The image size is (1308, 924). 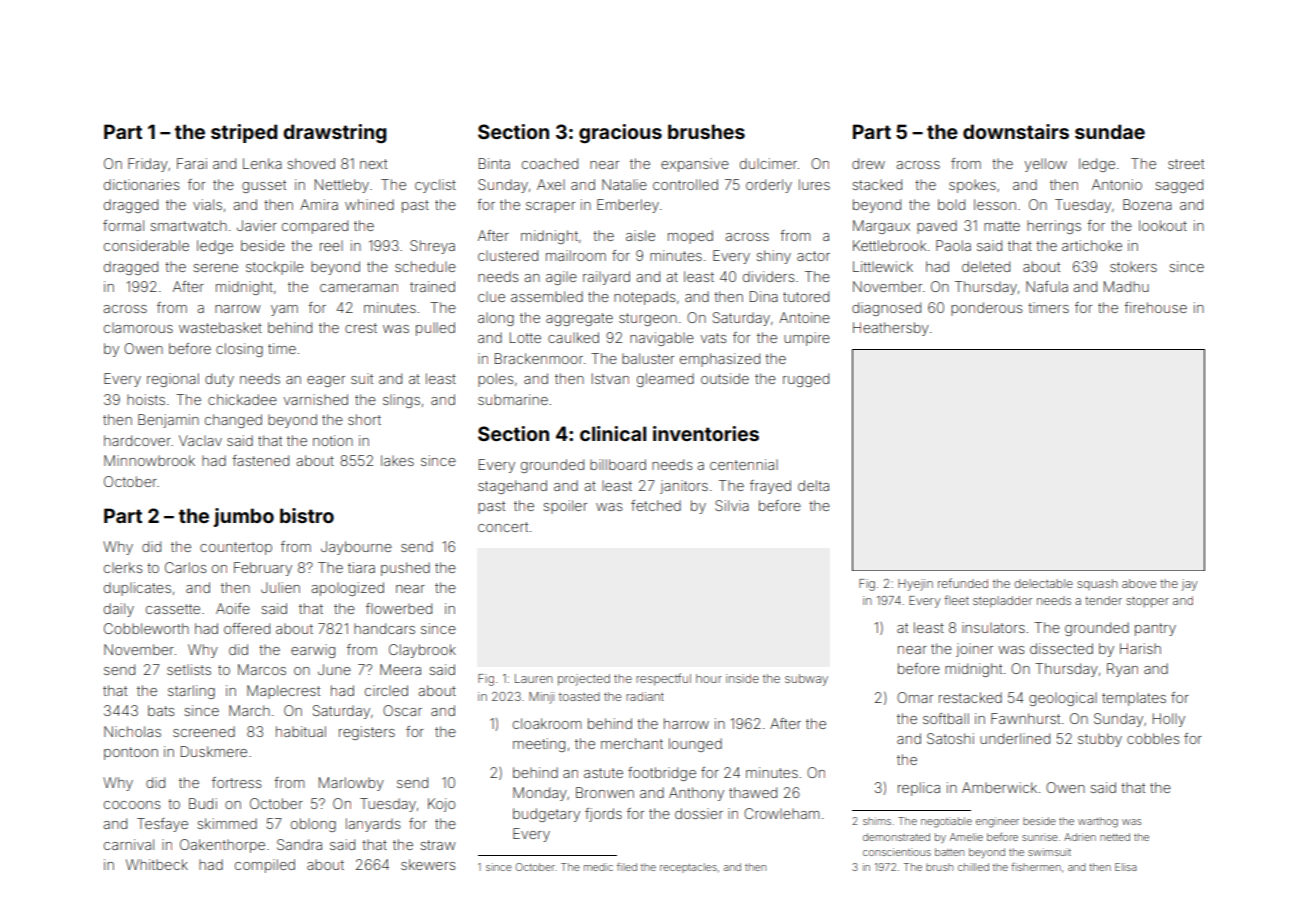 I want to click on inventories, so click(x=706, y=433).
